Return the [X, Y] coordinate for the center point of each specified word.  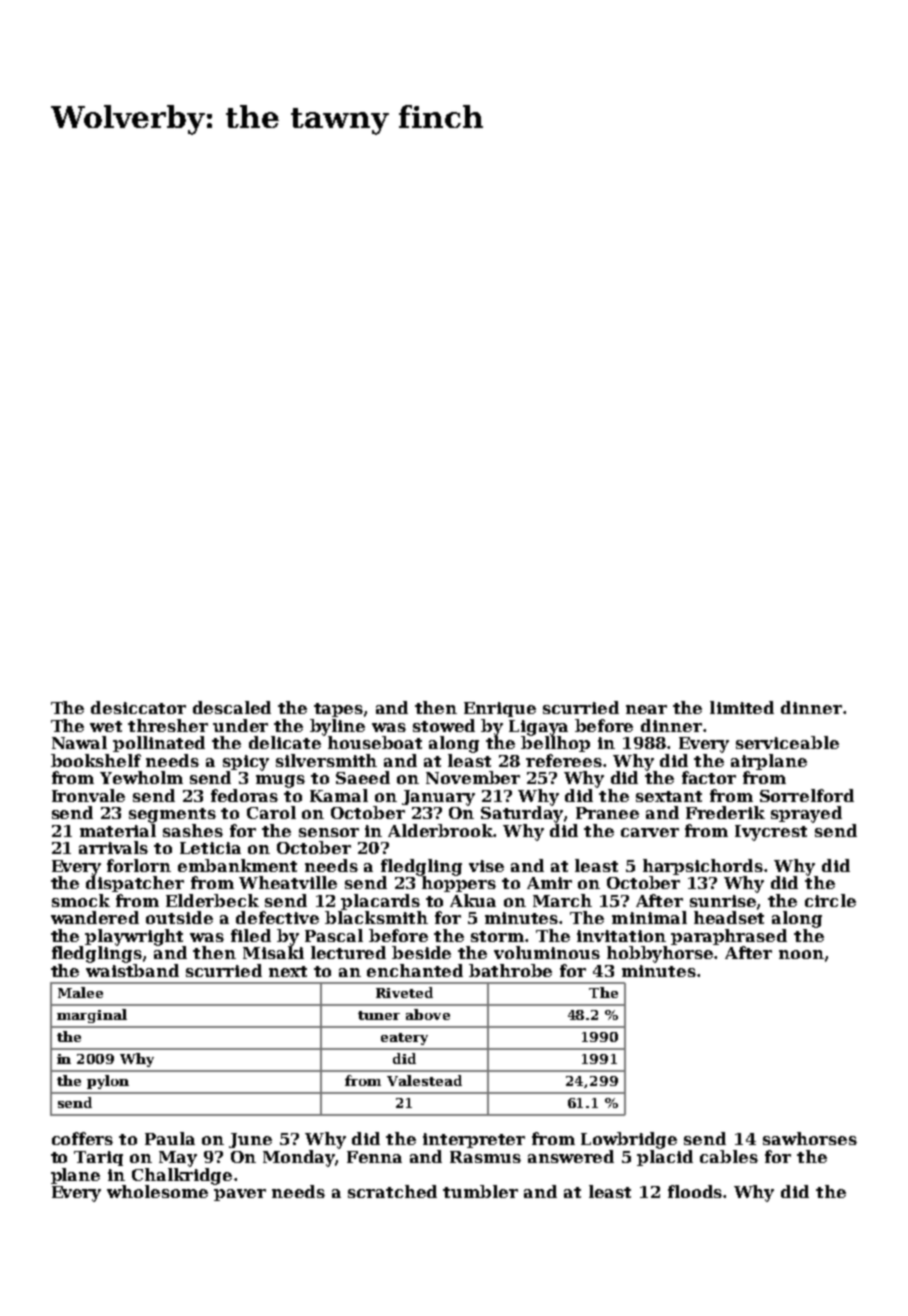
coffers [82, 1138]
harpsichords [703, 867]
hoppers [459, 884]
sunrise [723, 901]
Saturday [522, 814]
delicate [285, 742]
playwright [134, 937]
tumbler [480, 1191]
